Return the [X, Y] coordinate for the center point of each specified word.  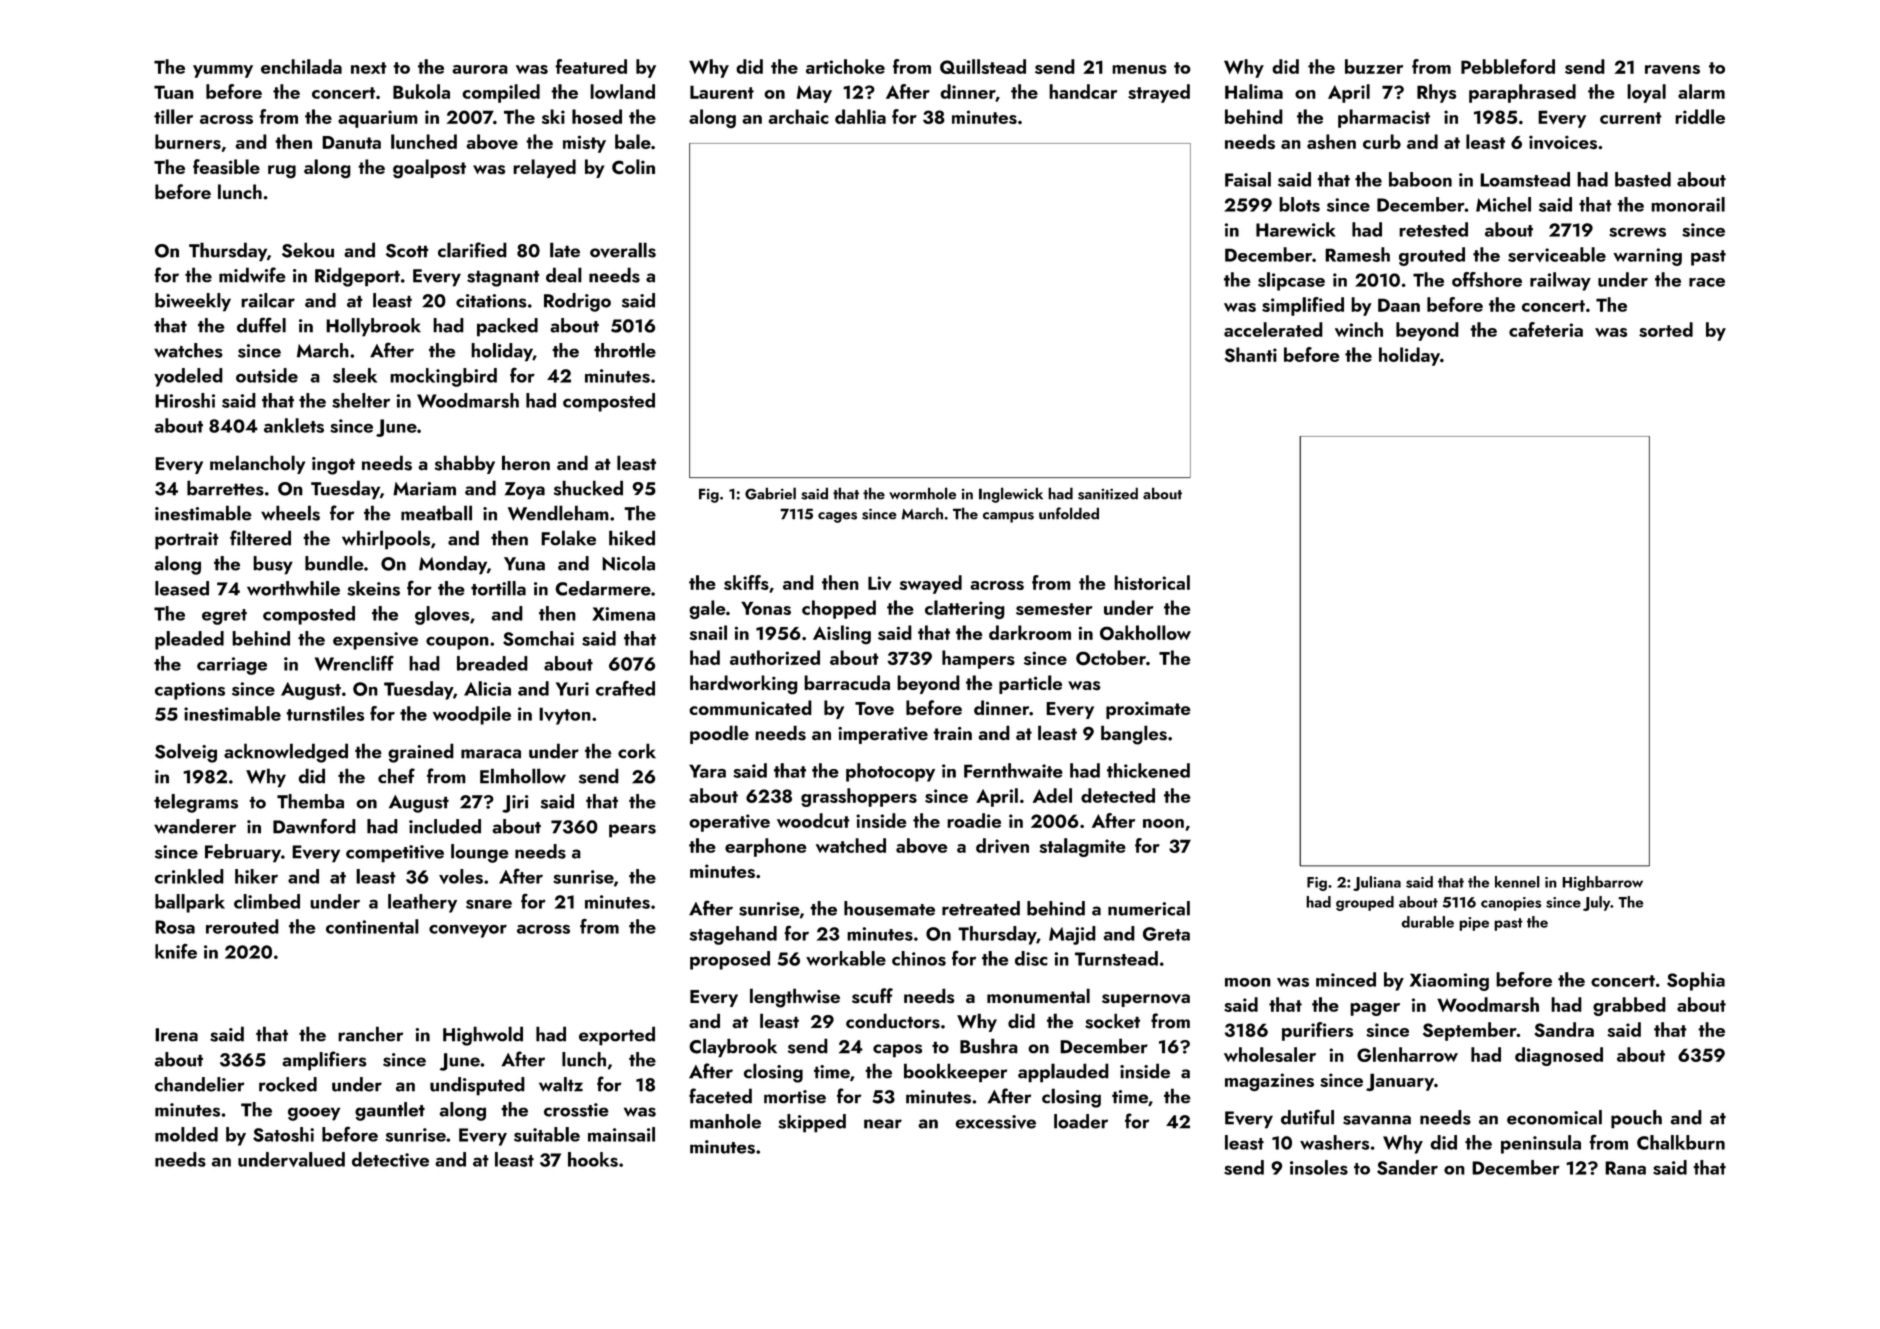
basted [1643, 179]
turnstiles [325, 713]
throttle [625, 350]
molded [186, 1134]
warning [1647, 257]
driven [1002, 846]
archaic [798, 116]
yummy [223, 71]
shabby [465, 464]
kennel [1517, 882]
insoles [1319, 1167]
